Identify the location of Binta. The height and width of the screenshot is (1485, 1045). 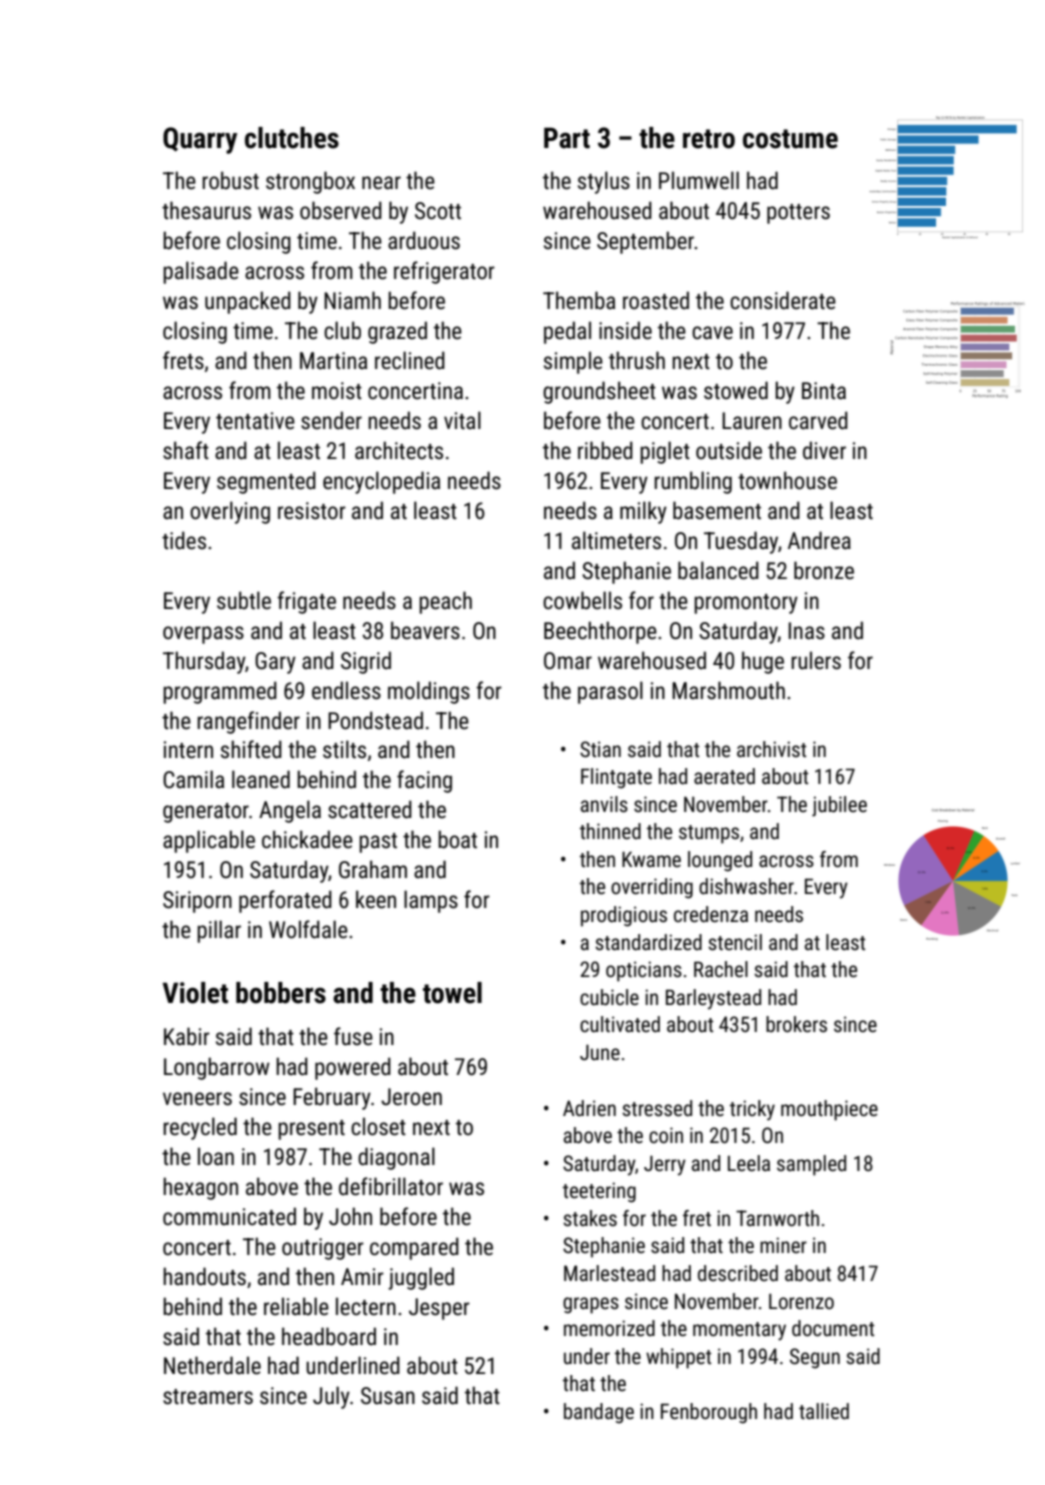
(824, 390).
